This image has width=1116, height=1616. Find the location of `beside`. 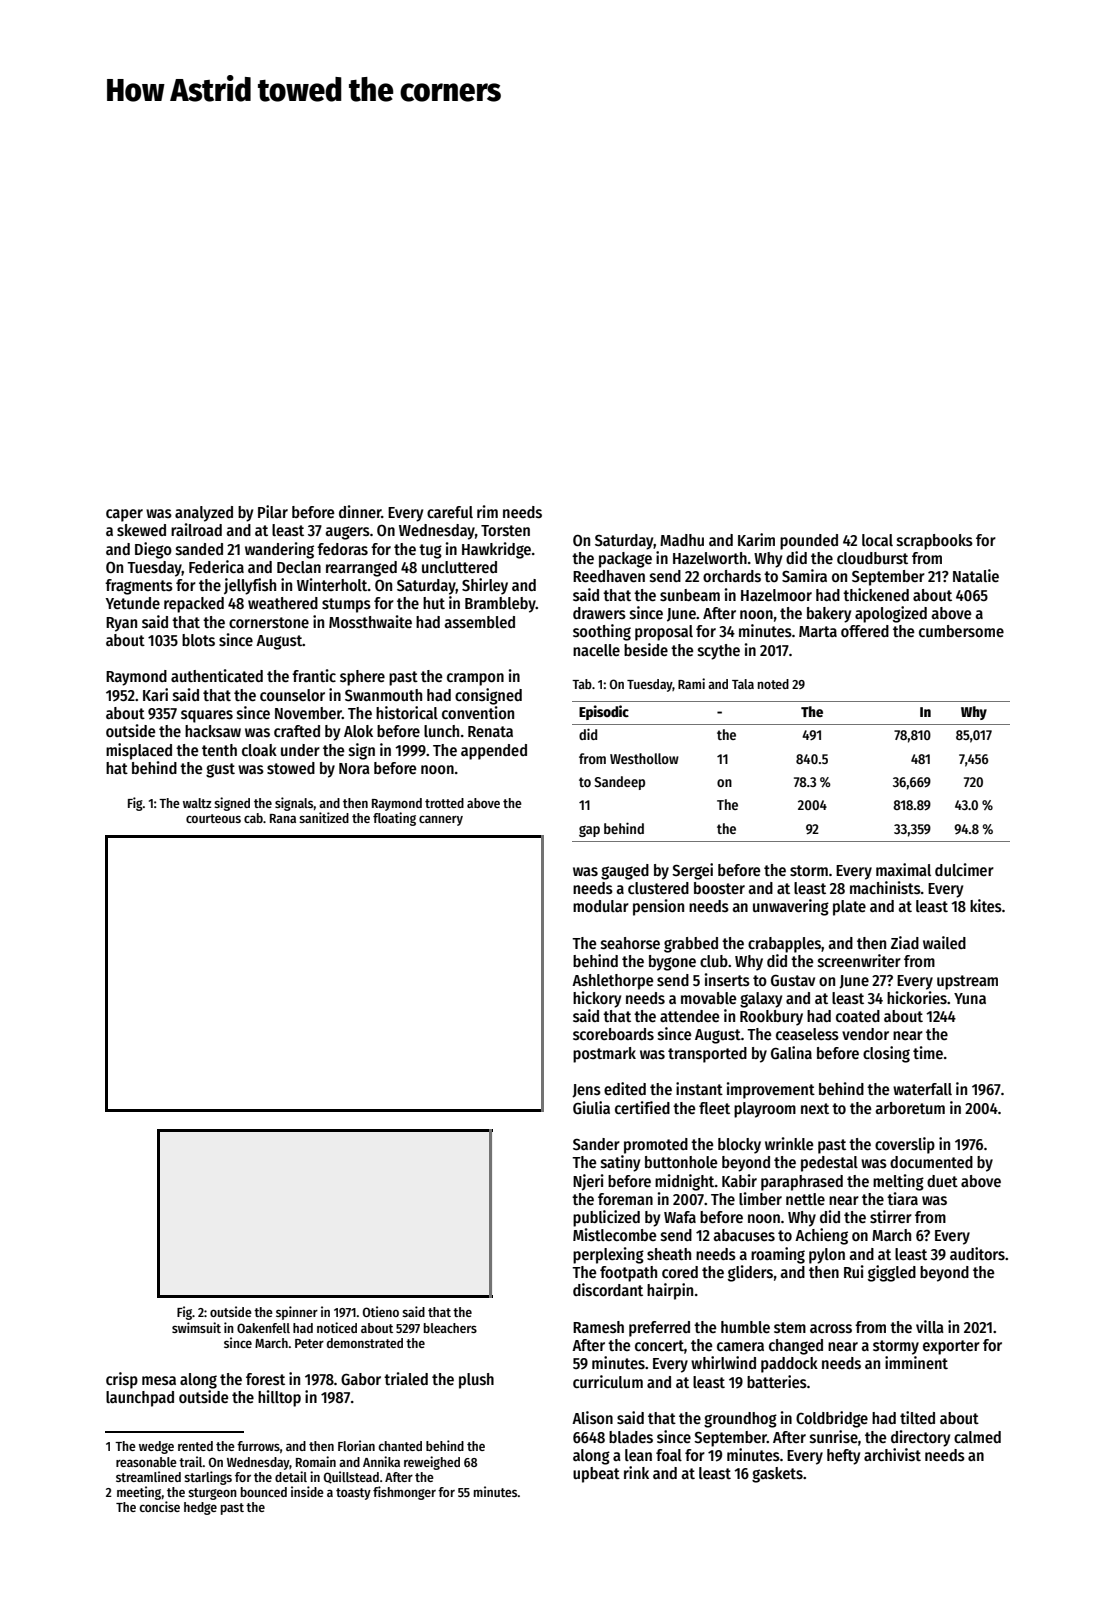

beside is located at coordinates (646, 650).
